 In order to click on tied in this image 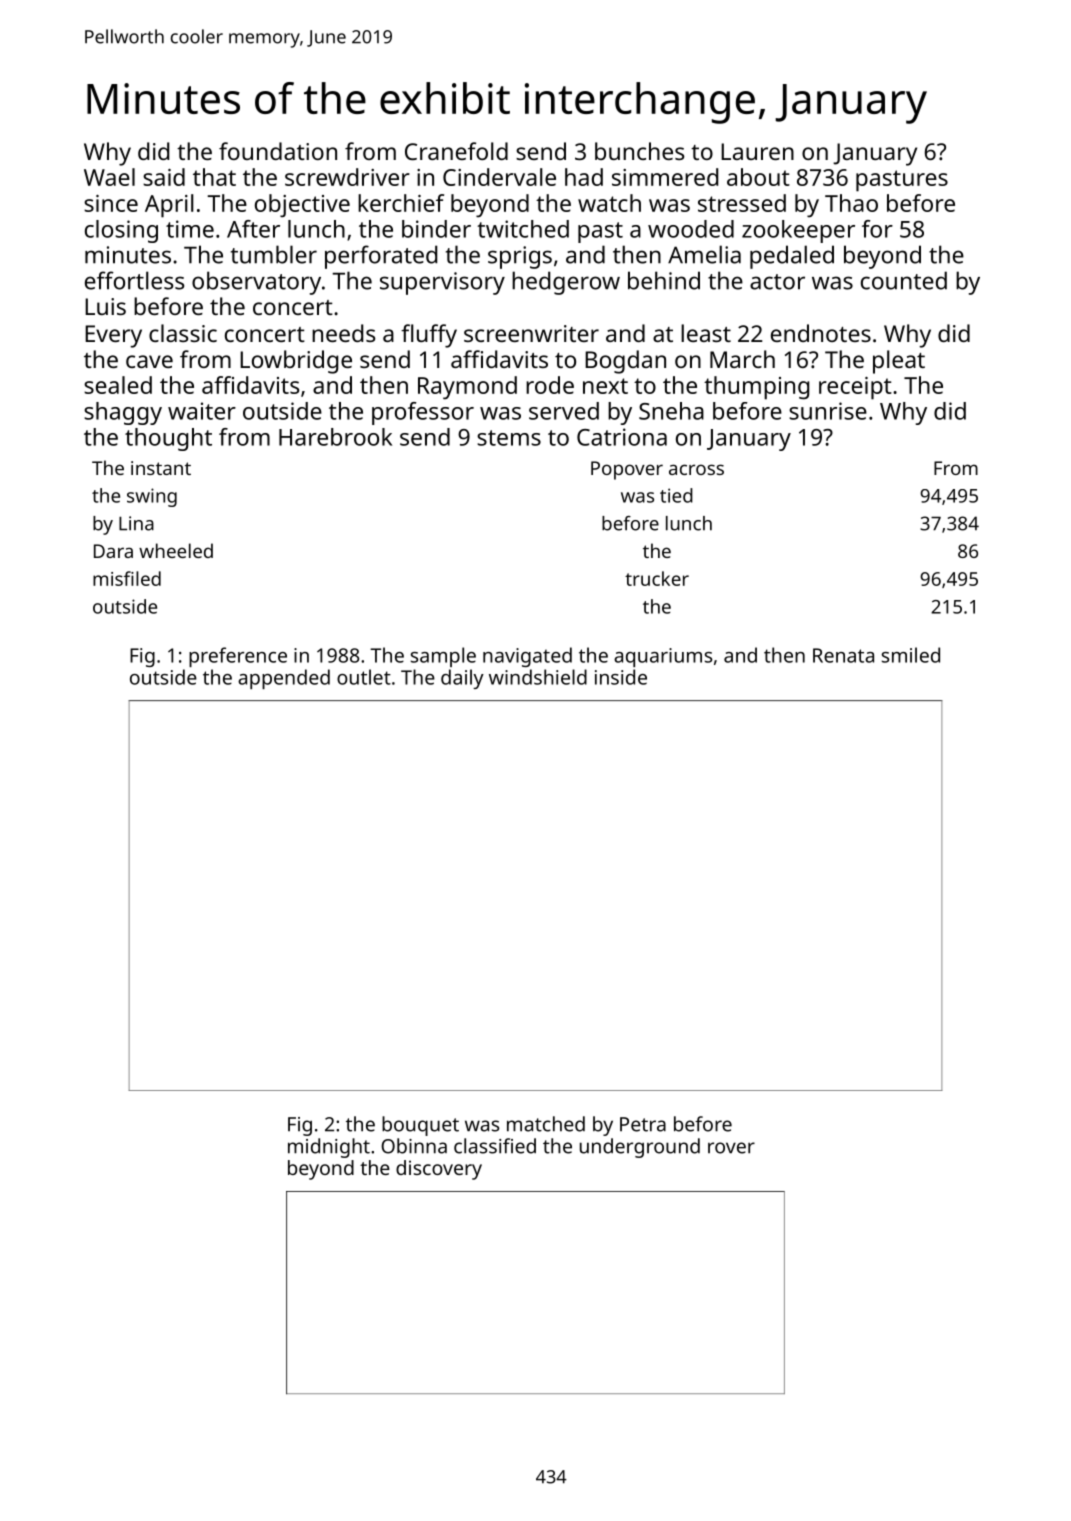, I will do `click(676, 495)`.
